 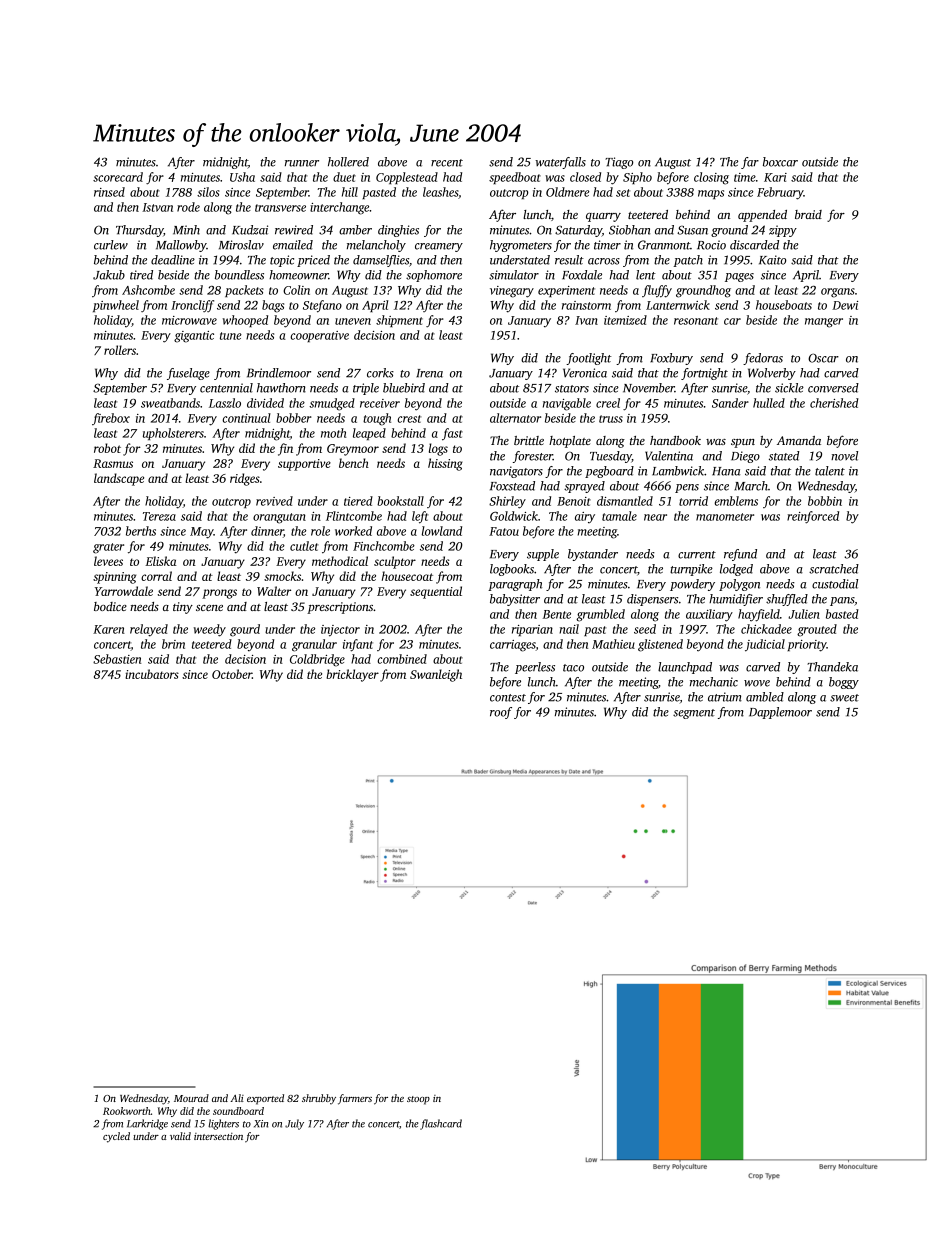 I want to click on roof, so click(x=501, y=713).
